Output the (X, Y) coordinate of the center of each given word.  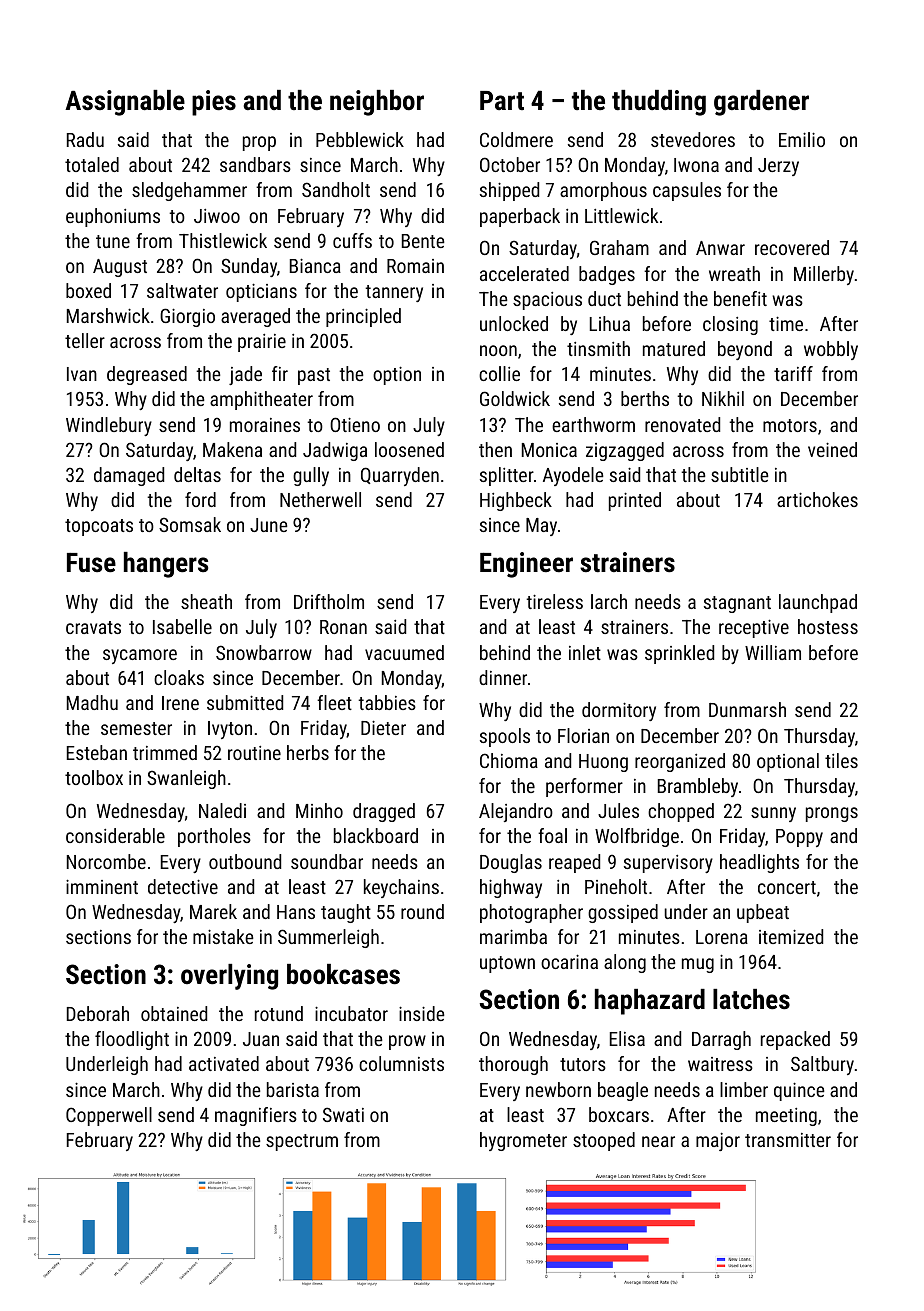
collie (499, 373)
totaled (92, 164)
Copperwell (109, 1116)
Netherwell (320, 499)
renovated (682, 424)
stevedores (693, 139)
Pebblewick (360, 139)
